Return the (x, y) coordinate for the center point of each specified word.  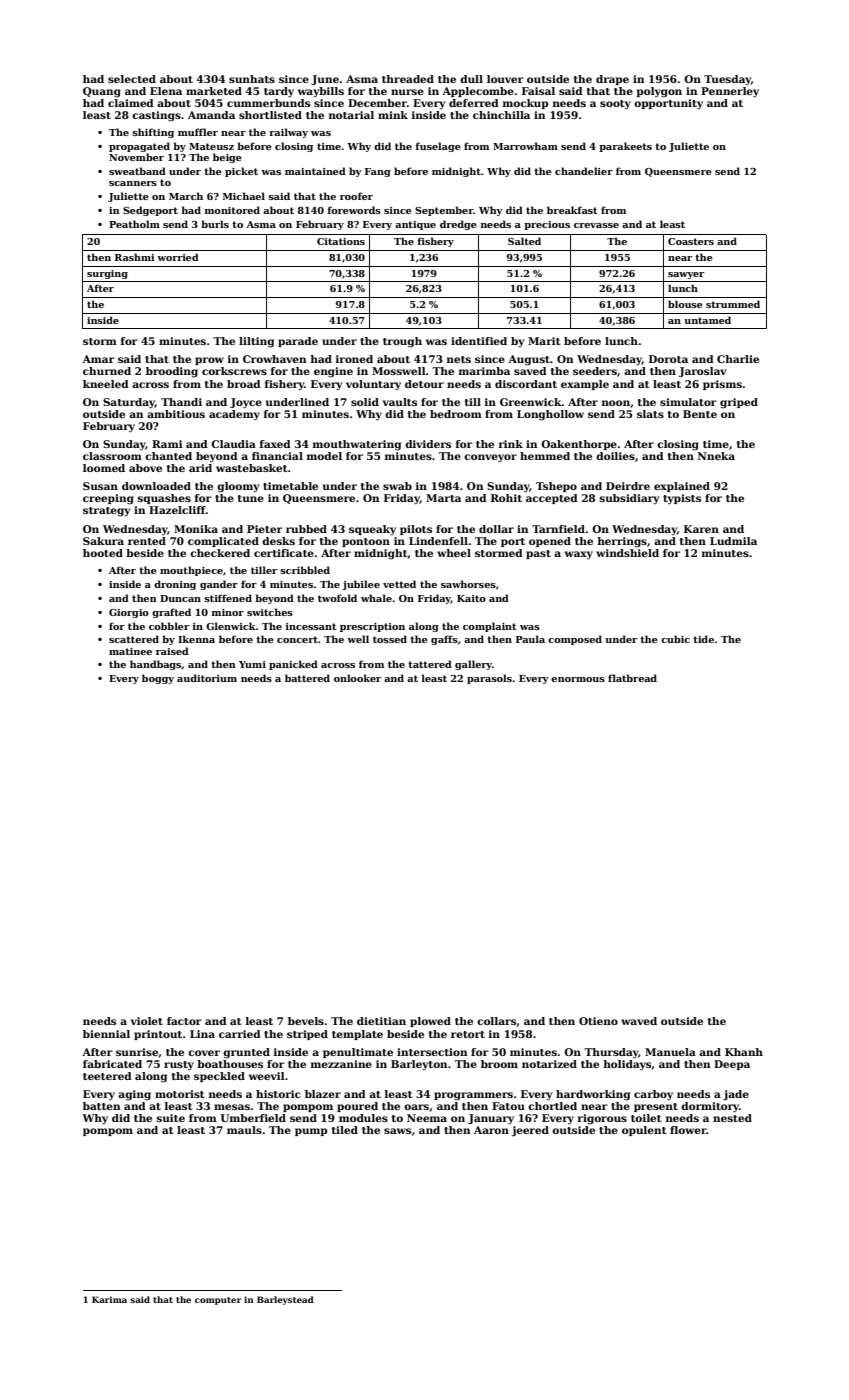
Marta (443, 498)
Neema (427, 1118)
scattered (134, 639)
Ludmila (733, 541)
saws (397, 1131)
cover (204, 1053)
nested (732, 1118)
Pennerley (730, 92)
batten (102, 1106)
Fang (378, 172)
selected (132, 79)
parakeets (625, 147)
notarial (351, 115)
